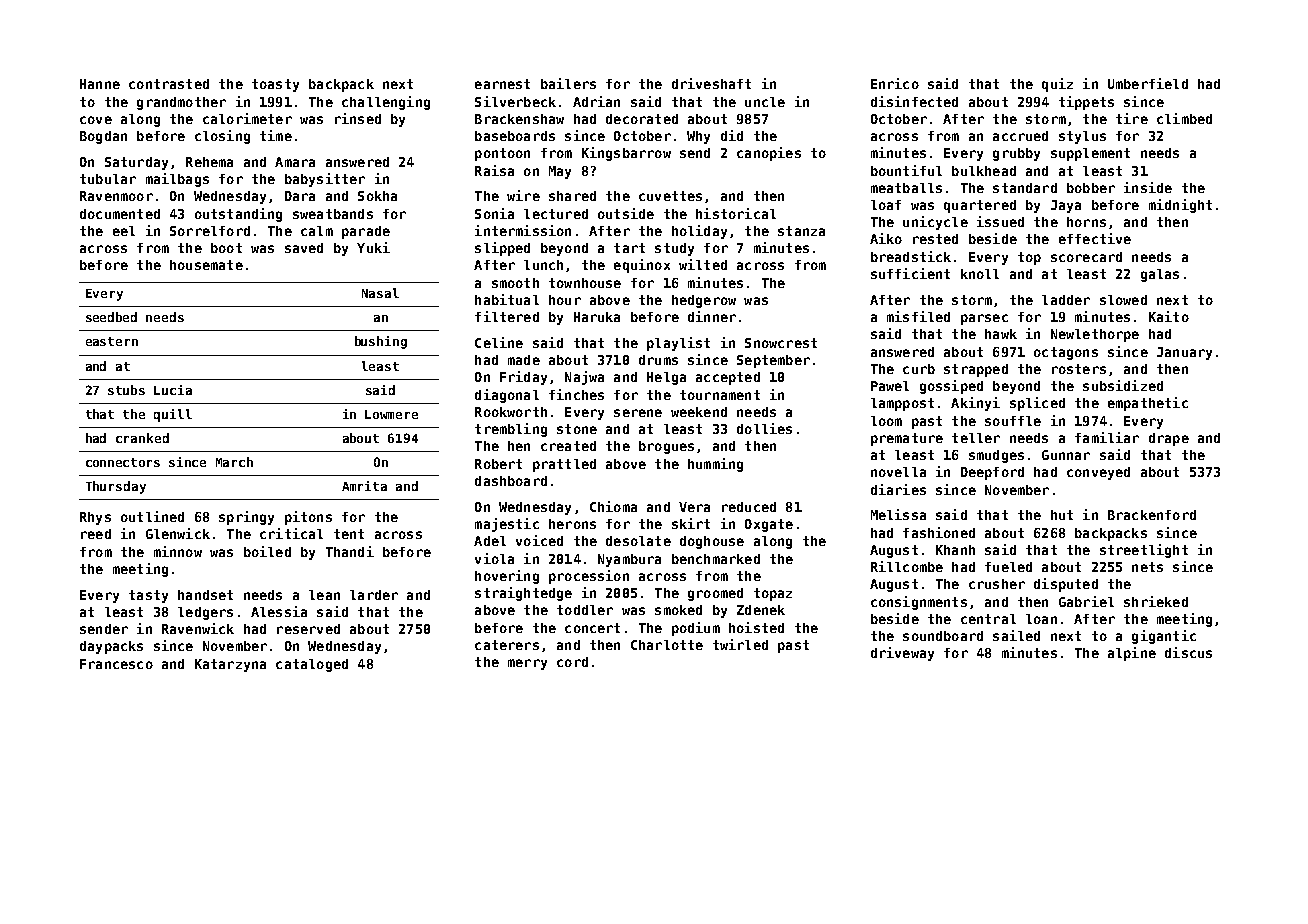 Image resolution: width=1308 pixels, height=924 pixels. What do you see at coordinates (103, 137) in the screenshot?
I see `Bogdan` at bounding box center [103, 137].
